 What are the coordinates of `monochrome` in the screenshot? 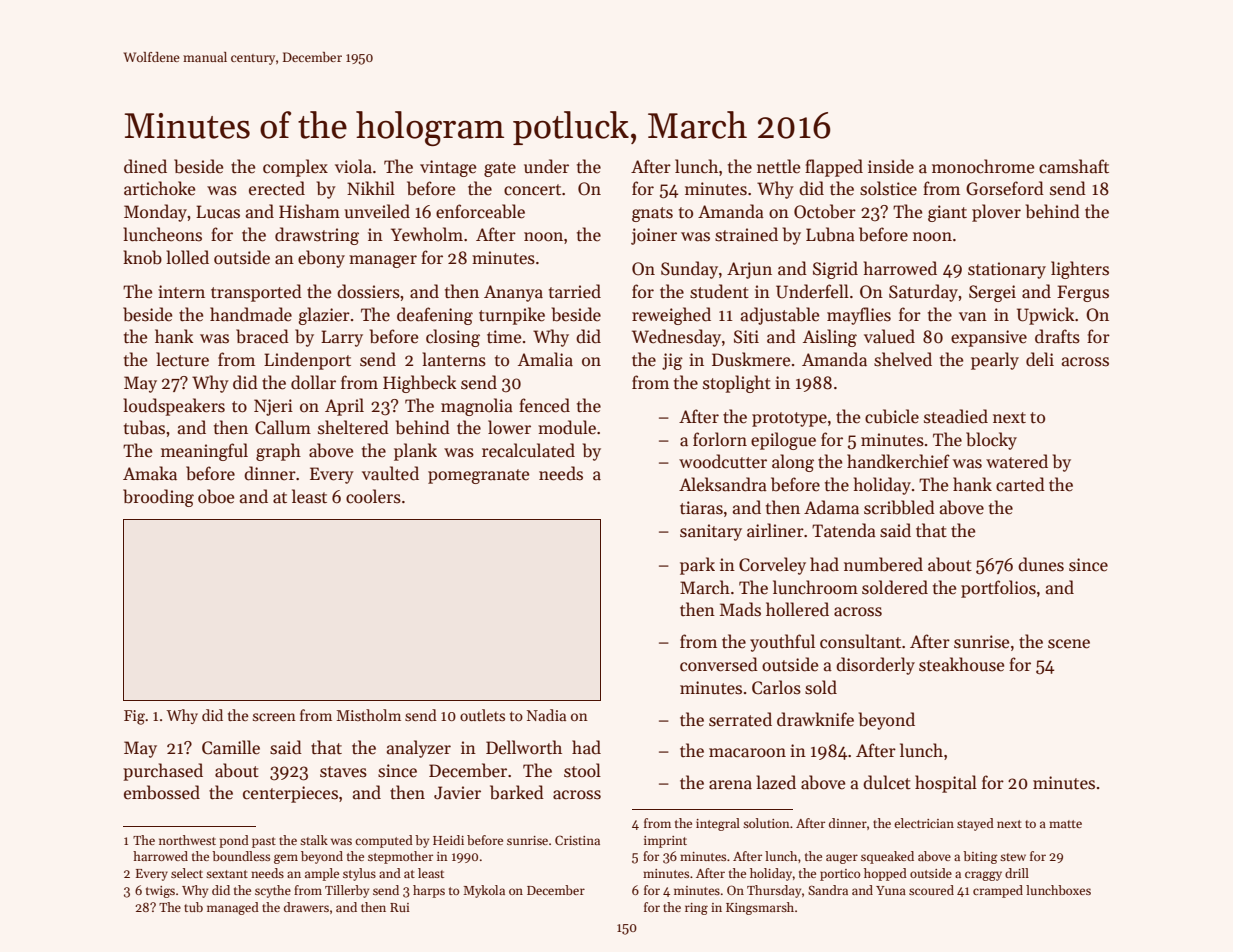 It's located at (983, 166).
